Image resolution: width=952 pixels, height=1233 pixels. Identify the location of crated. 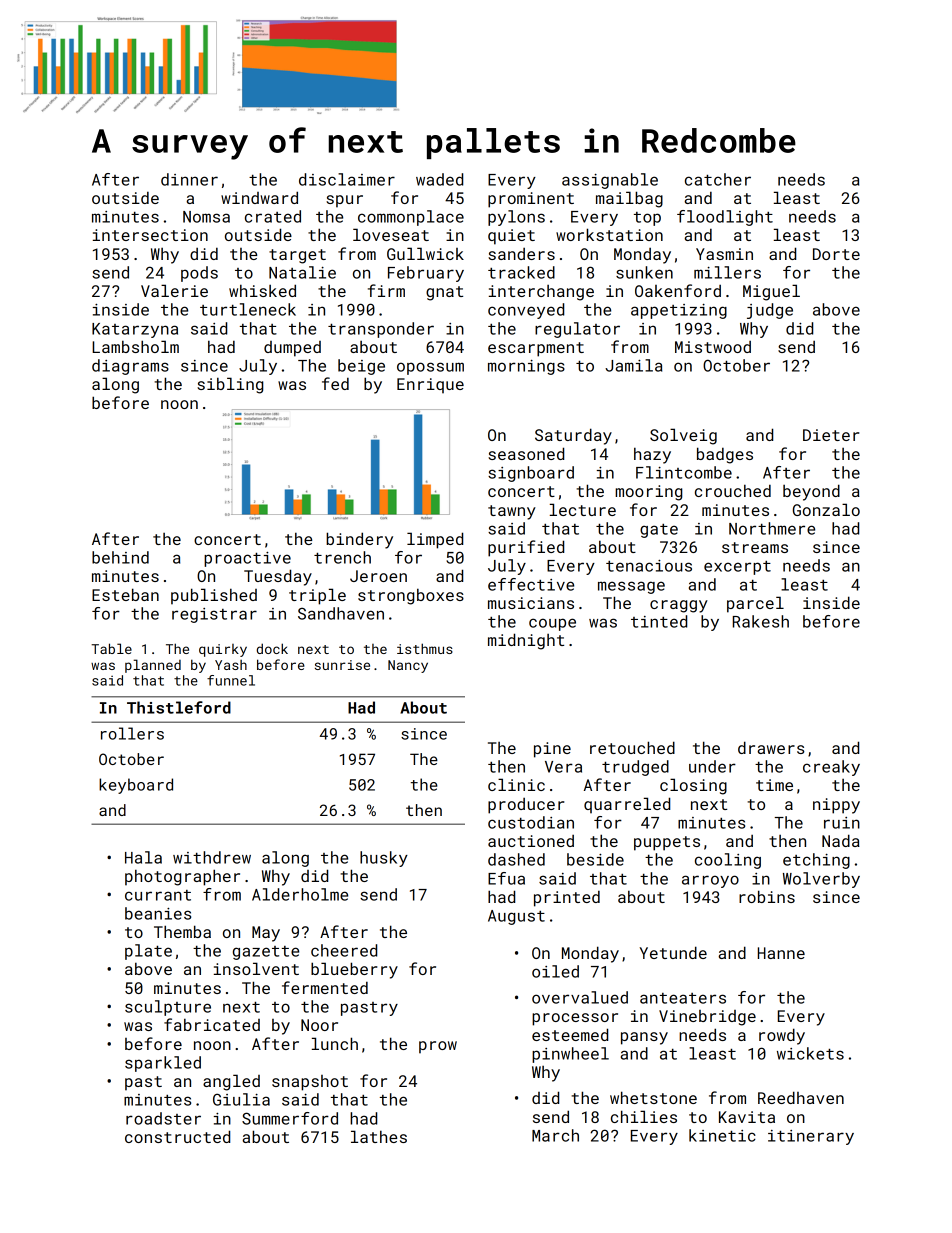
(273, 216).
